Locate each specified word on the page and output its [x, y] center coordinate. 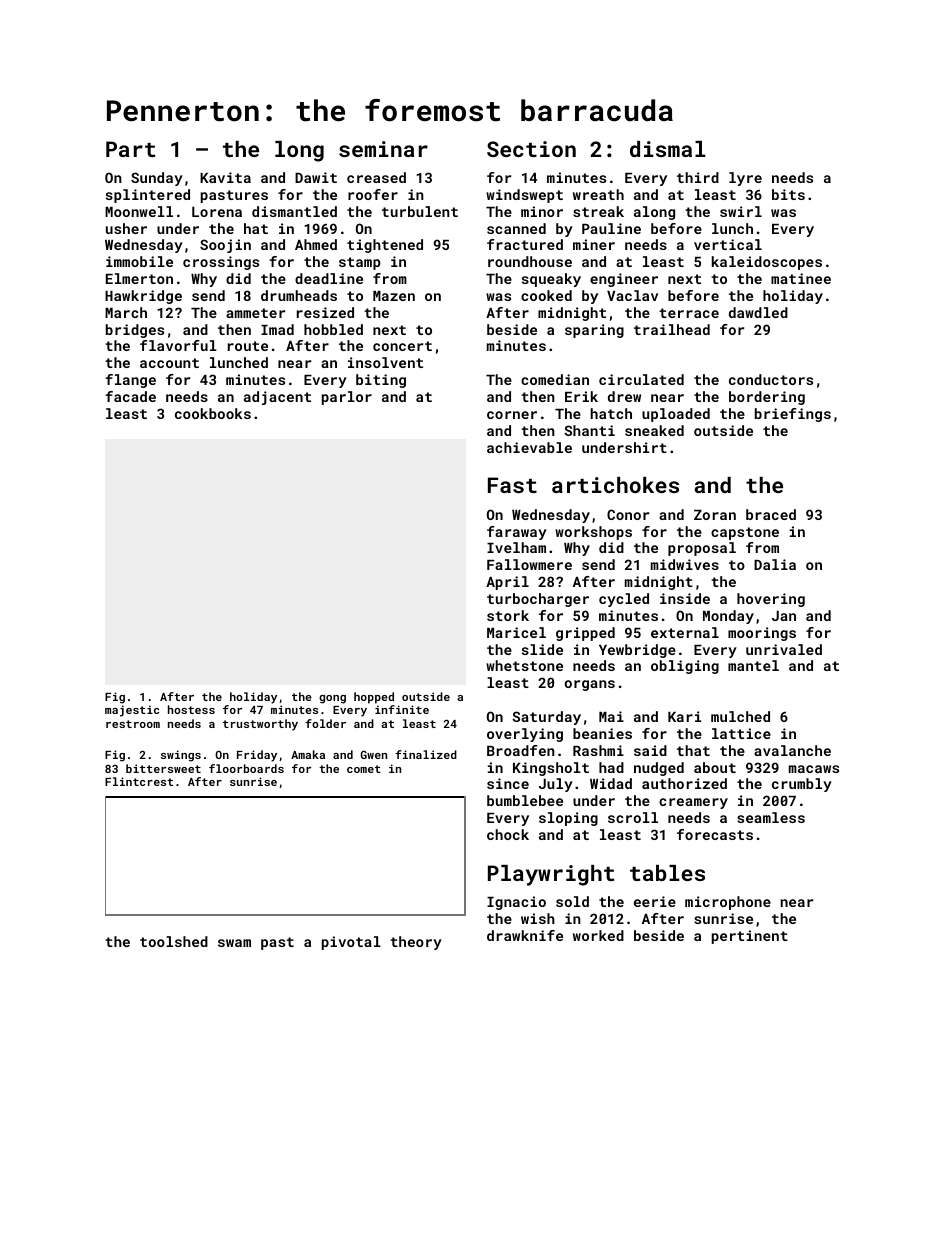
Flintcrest [139, 781]
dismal [667, 149]
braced [771, 514]
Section [531, 149]
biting [381, 381]
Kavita [225, 177]
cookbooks [213, 413]
